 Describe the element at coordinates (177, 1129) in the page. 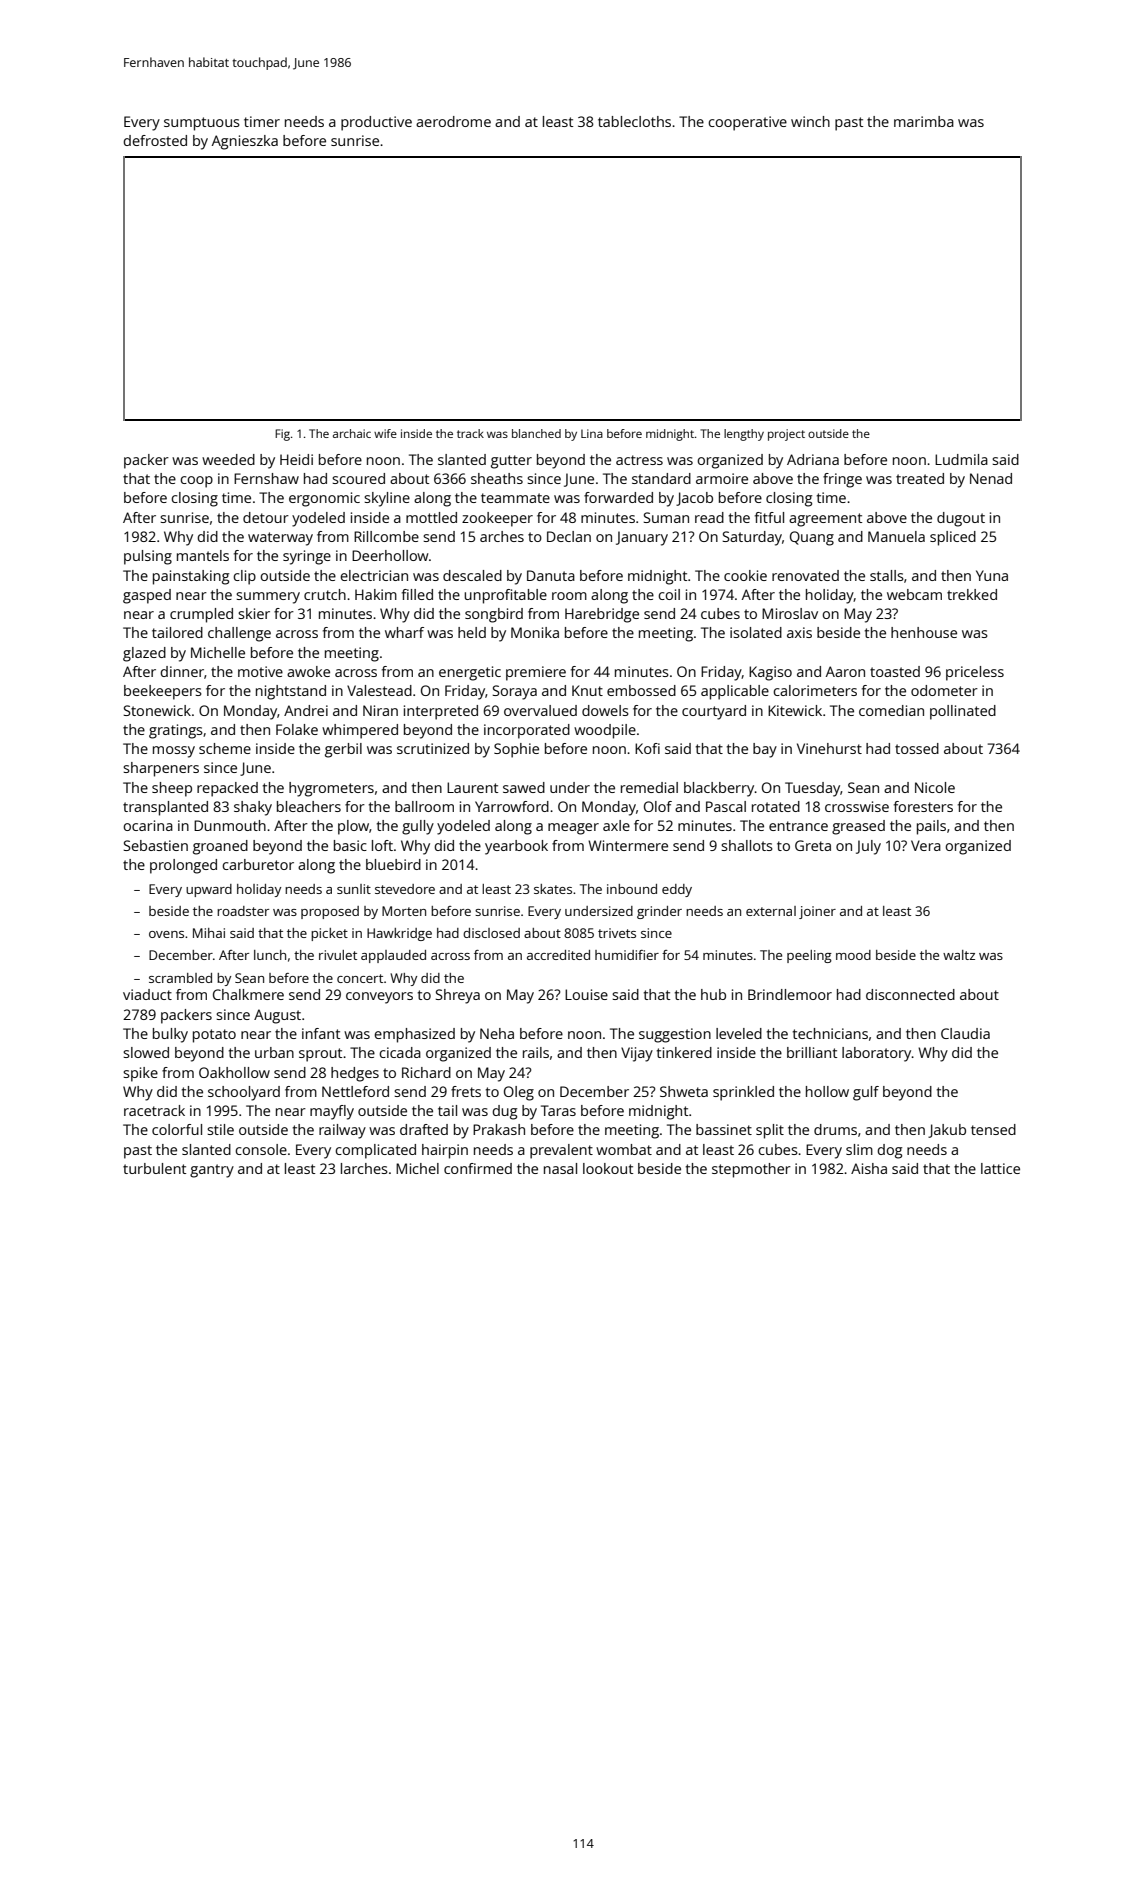

I see `colorful` at that location.
